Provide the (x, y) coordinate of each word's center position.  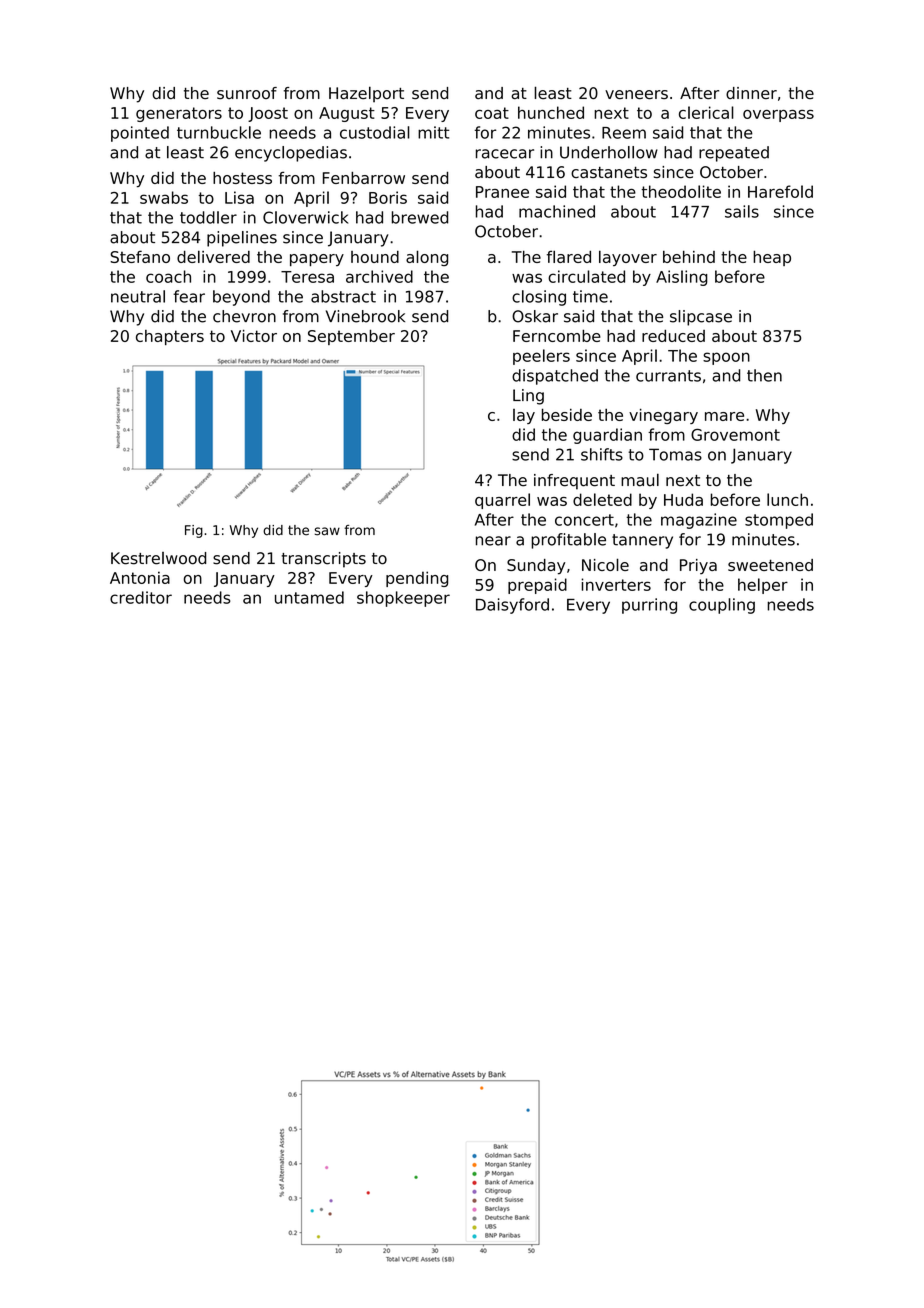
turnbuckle (219, 132)
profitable (568, 541)
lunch (787, 499)
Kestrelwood (158, 558)
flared (569, 256)
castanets (609, 172)
